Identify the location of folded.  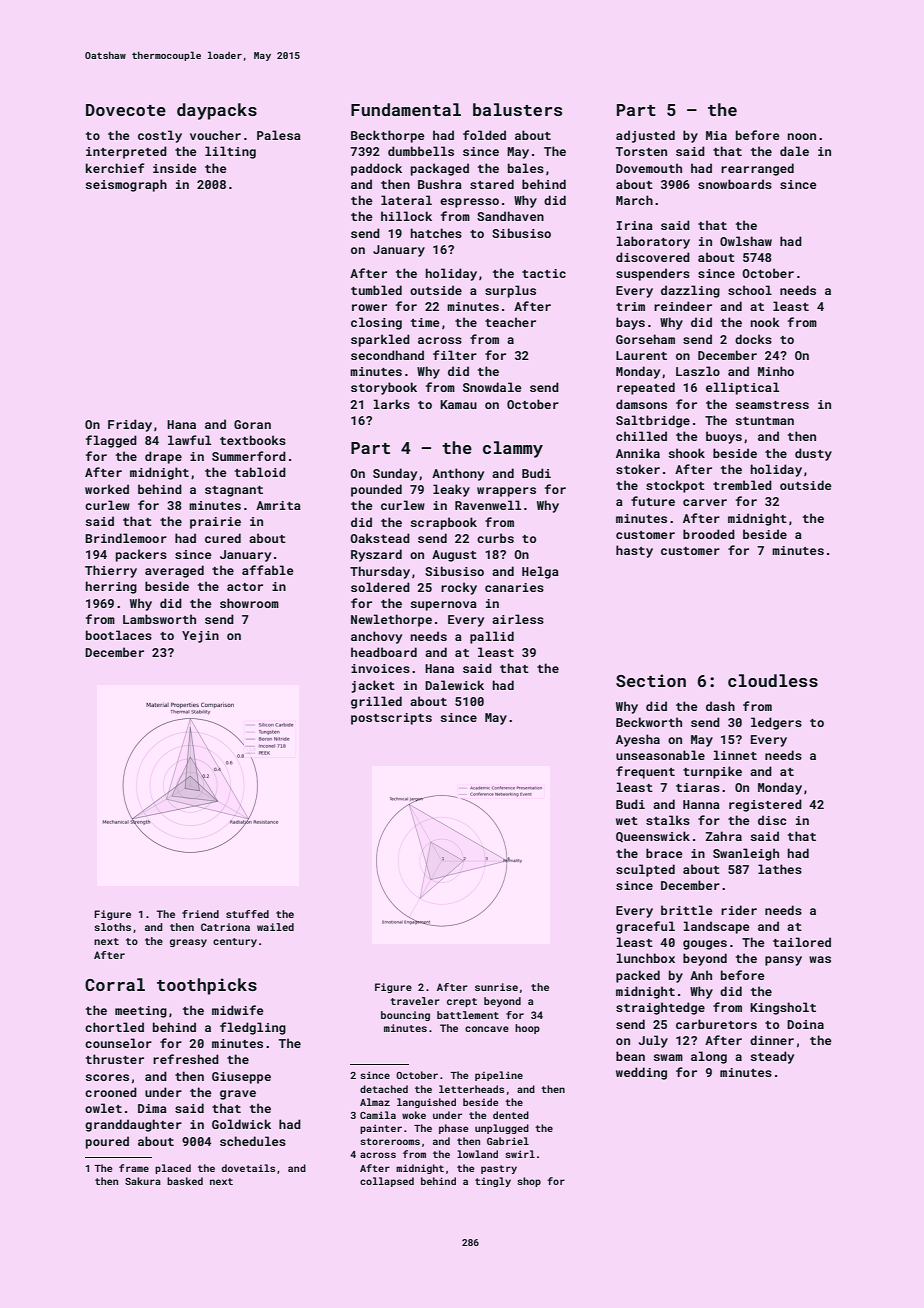
(484, 135).
